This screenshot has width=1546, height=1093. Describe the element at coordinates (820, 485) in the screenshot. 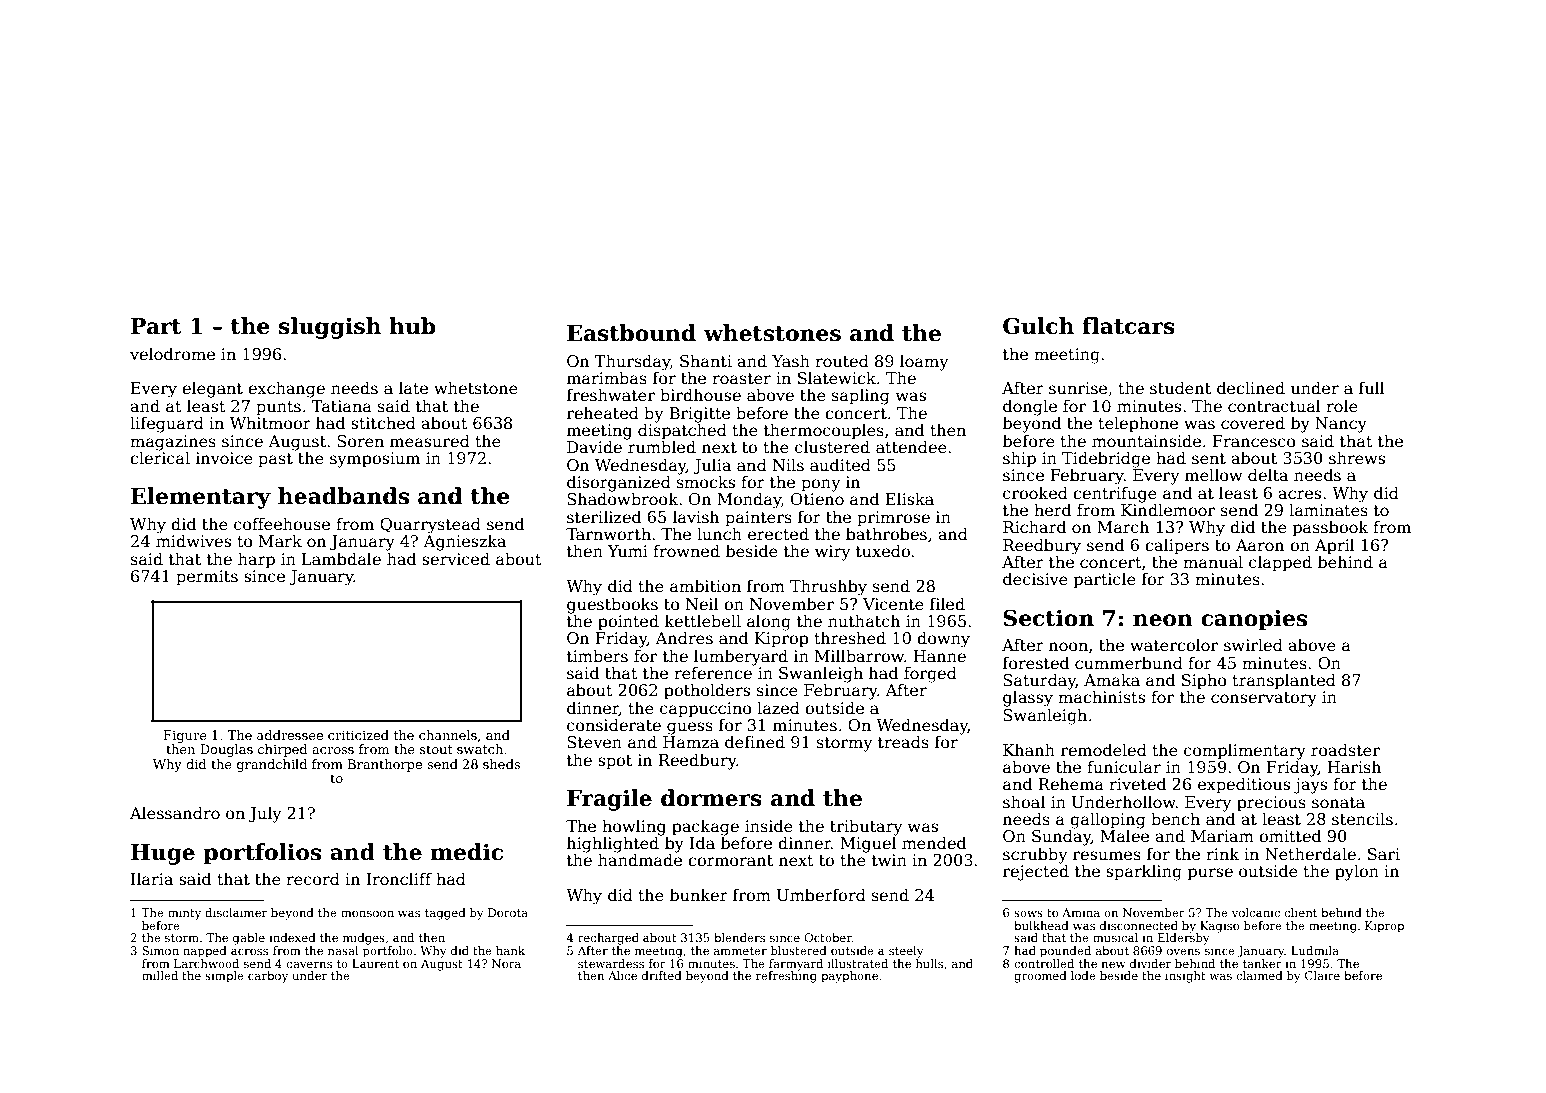

I see `pony` at that location.
